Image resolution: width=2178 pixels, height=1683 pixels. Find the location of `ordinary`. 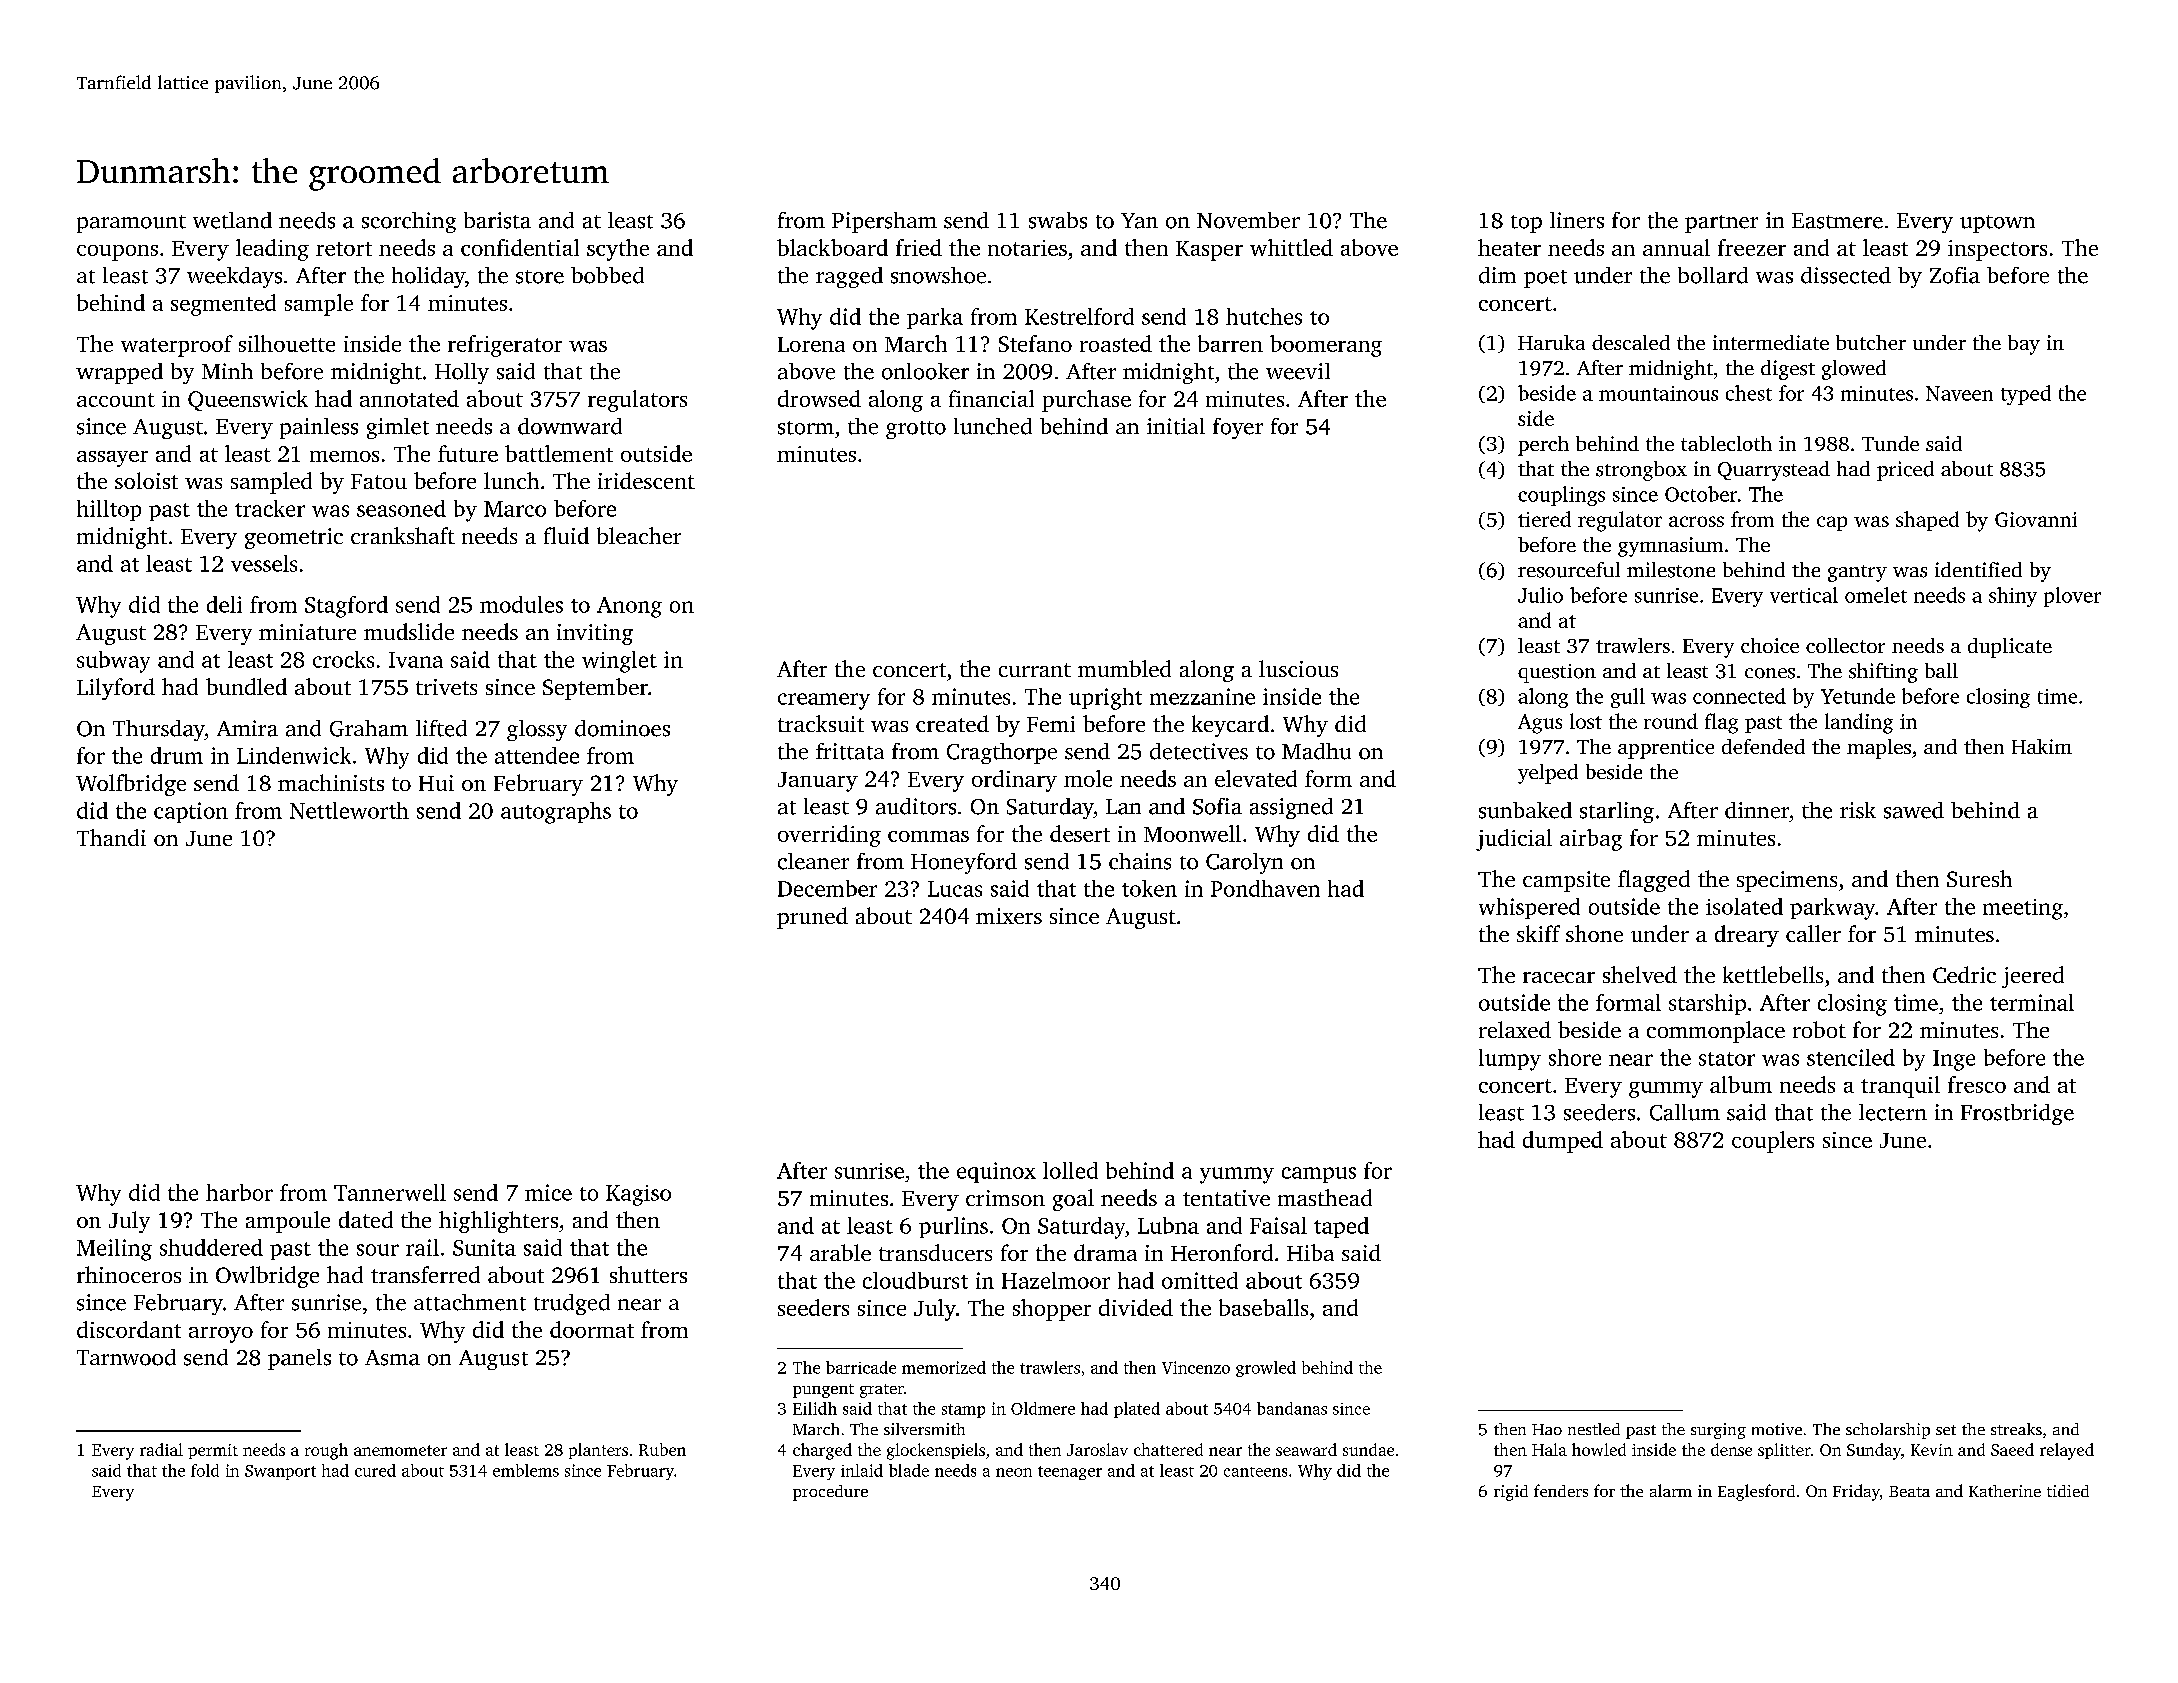

ordinary is located at coordinates (1014, 781).
